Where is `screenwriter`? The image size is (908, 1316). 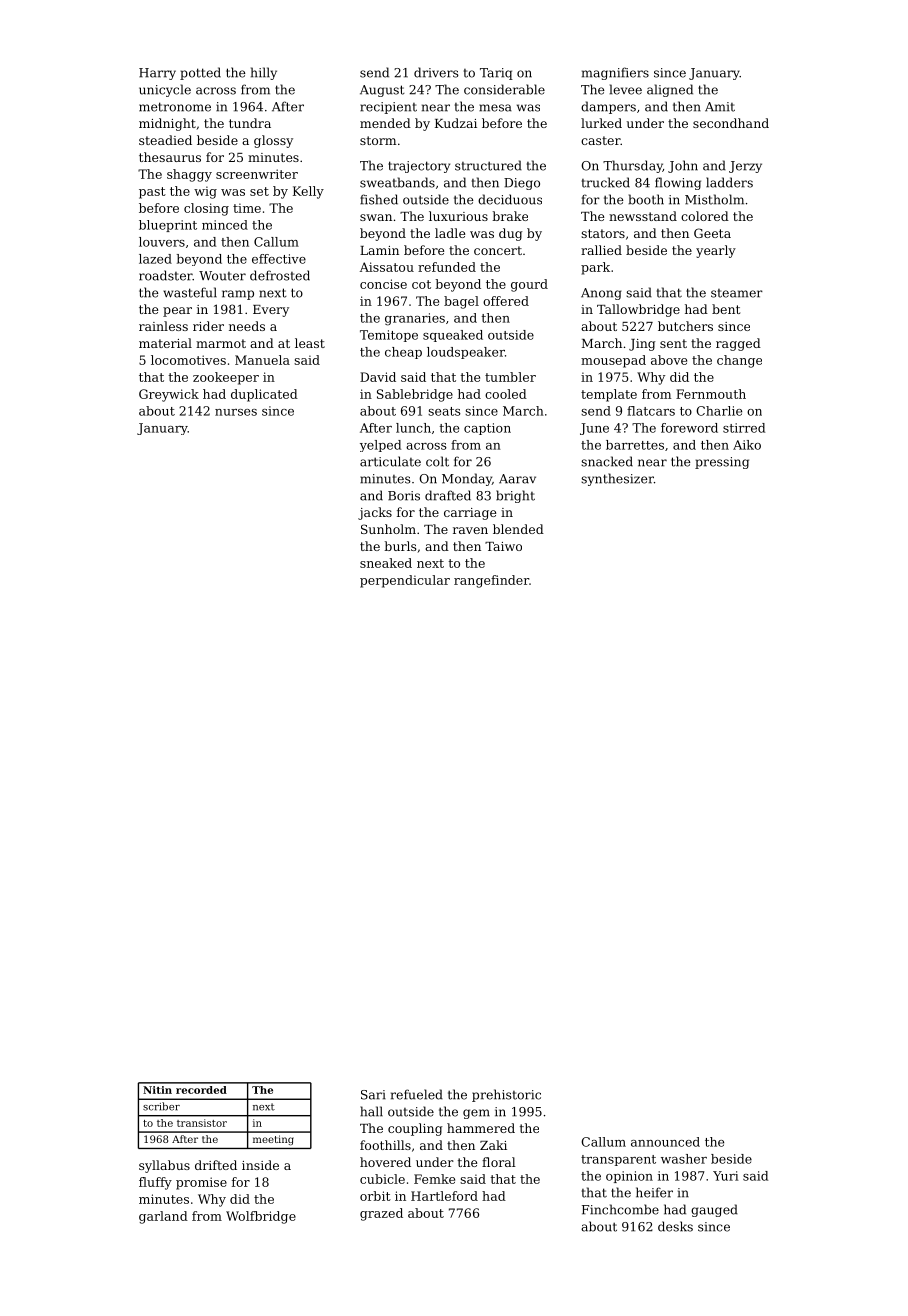
screenwriter is located at coordinates (257, 174).
